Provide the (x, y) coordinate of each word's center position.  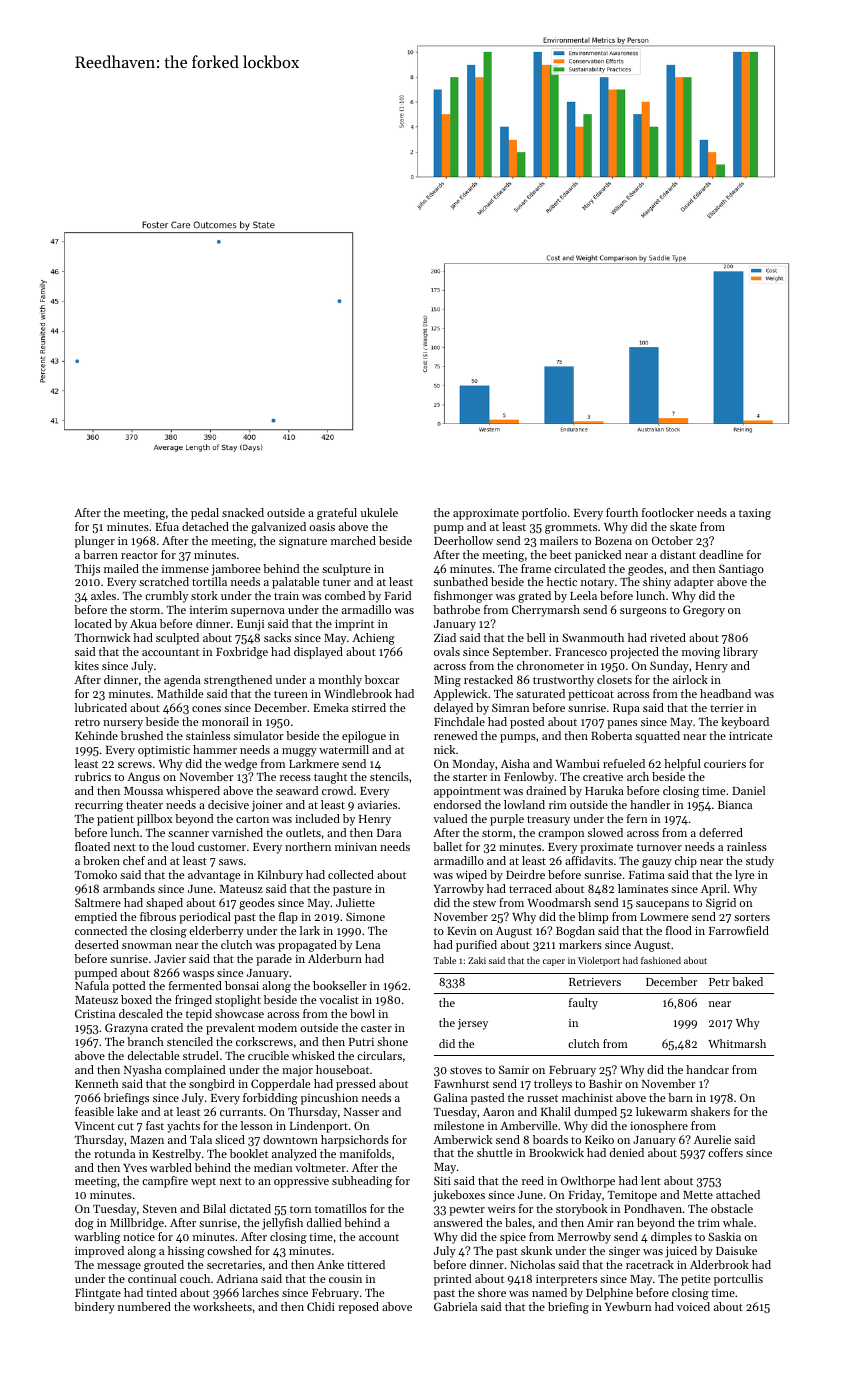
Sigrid (721, 904)
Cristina (95, 1013)
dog (84, 1224)
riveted (668, 637)
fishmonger (463, 597)
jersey (473, 1024)
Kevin (462, 931)
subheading (362, 1182)
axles (103, 595)
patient (115, 820)
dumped (595, 1113)
